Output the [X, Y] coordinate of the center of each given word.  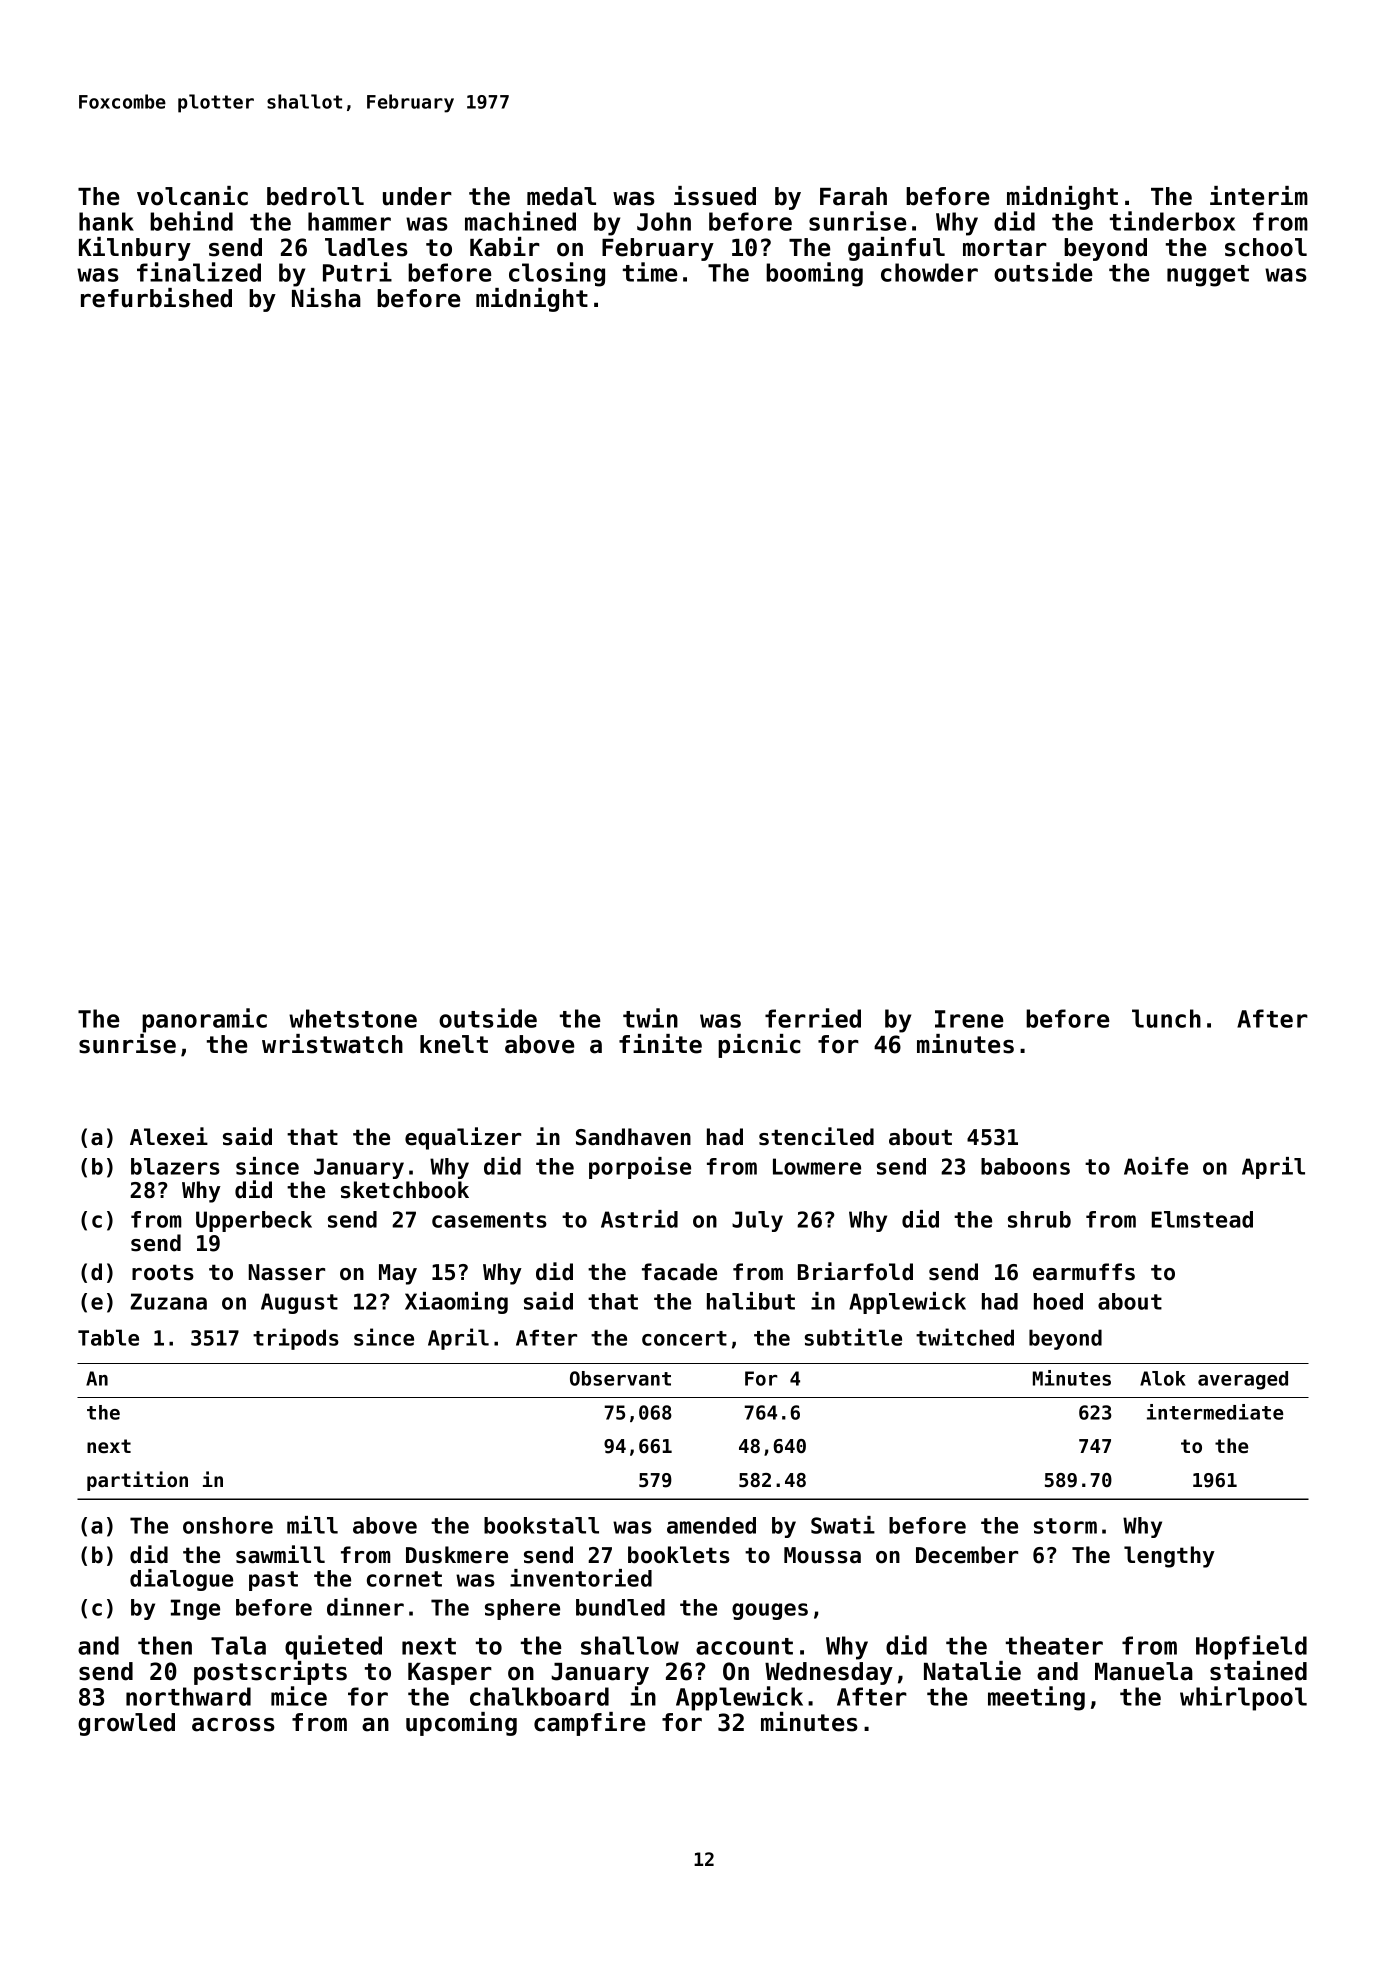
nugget [1208, 276]
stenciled [816, 1136]
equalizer [463, 1138]
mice [299, 1696]
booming [814, 274]
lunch [1166, 1018]
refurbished [156, 298]
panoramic [204, 1020]
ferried [813, 1018]
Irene [969, 1019]
